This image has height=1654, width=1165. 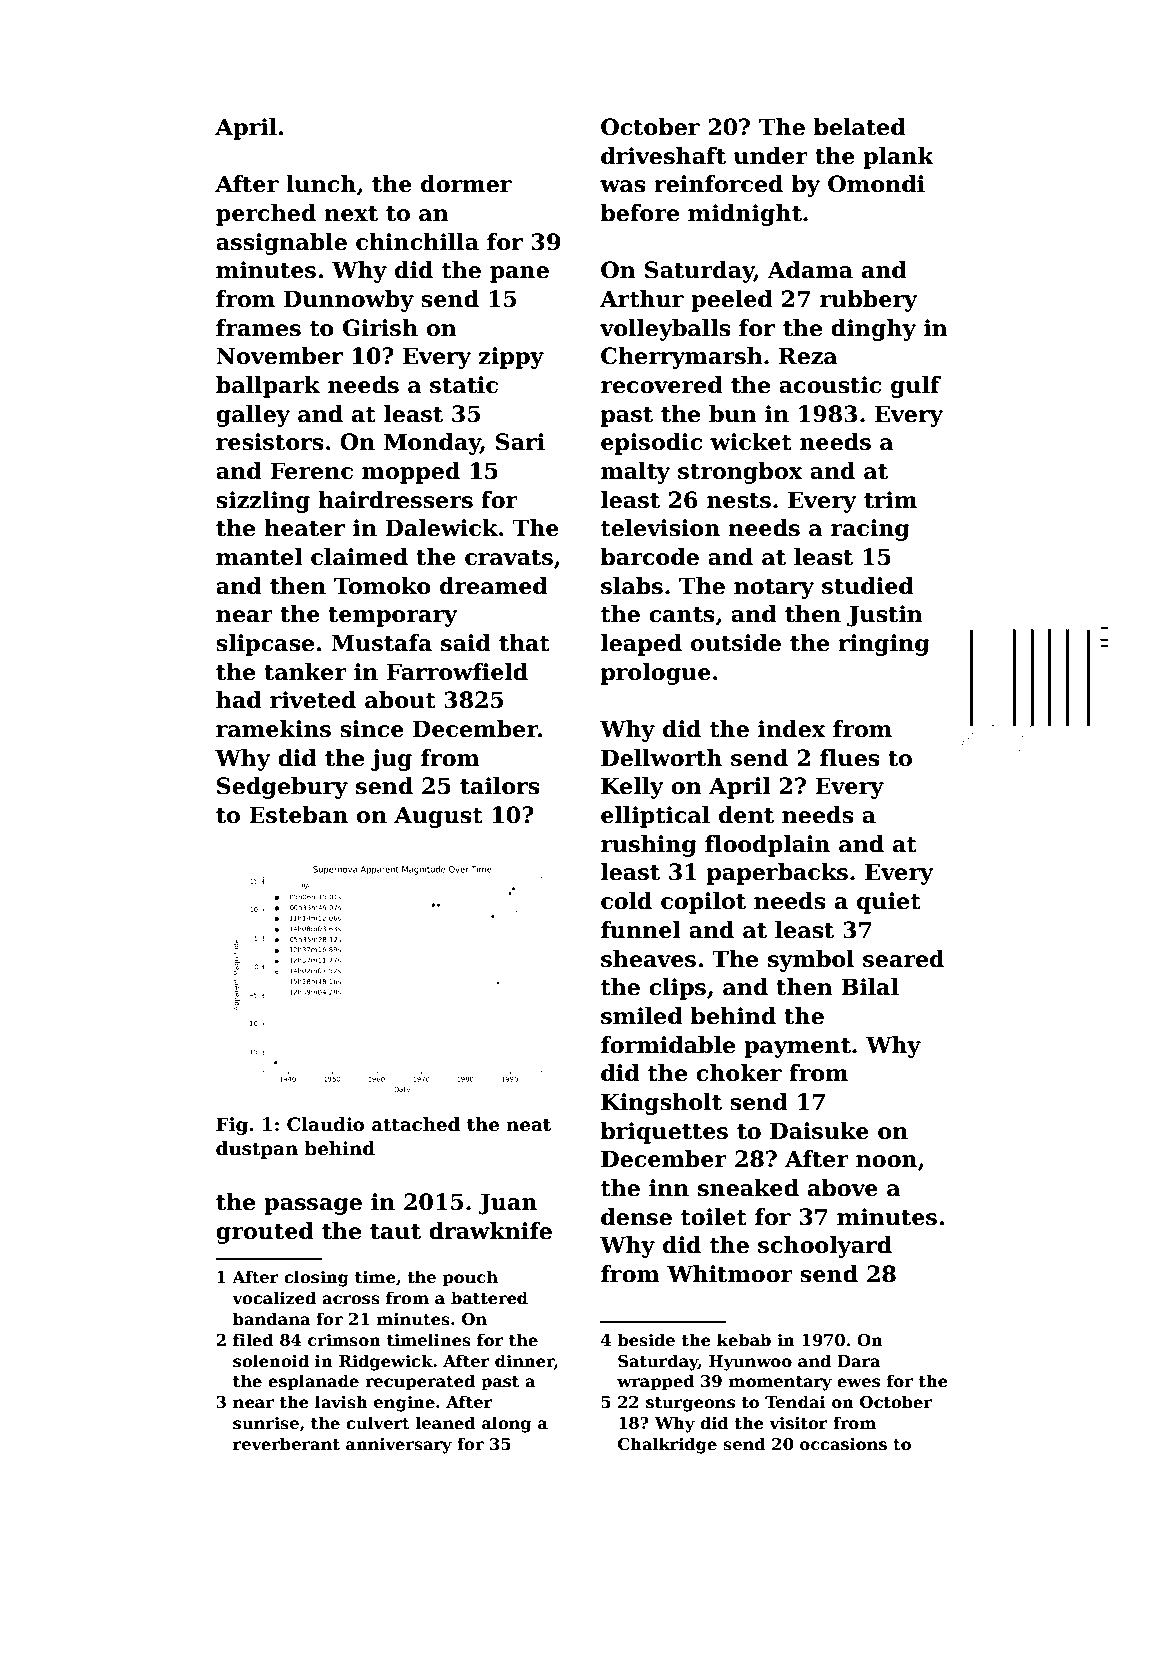 What do you see at coordinates (489, 1298) in the image?
I see `battered` at bounding box center [489, 1298].
